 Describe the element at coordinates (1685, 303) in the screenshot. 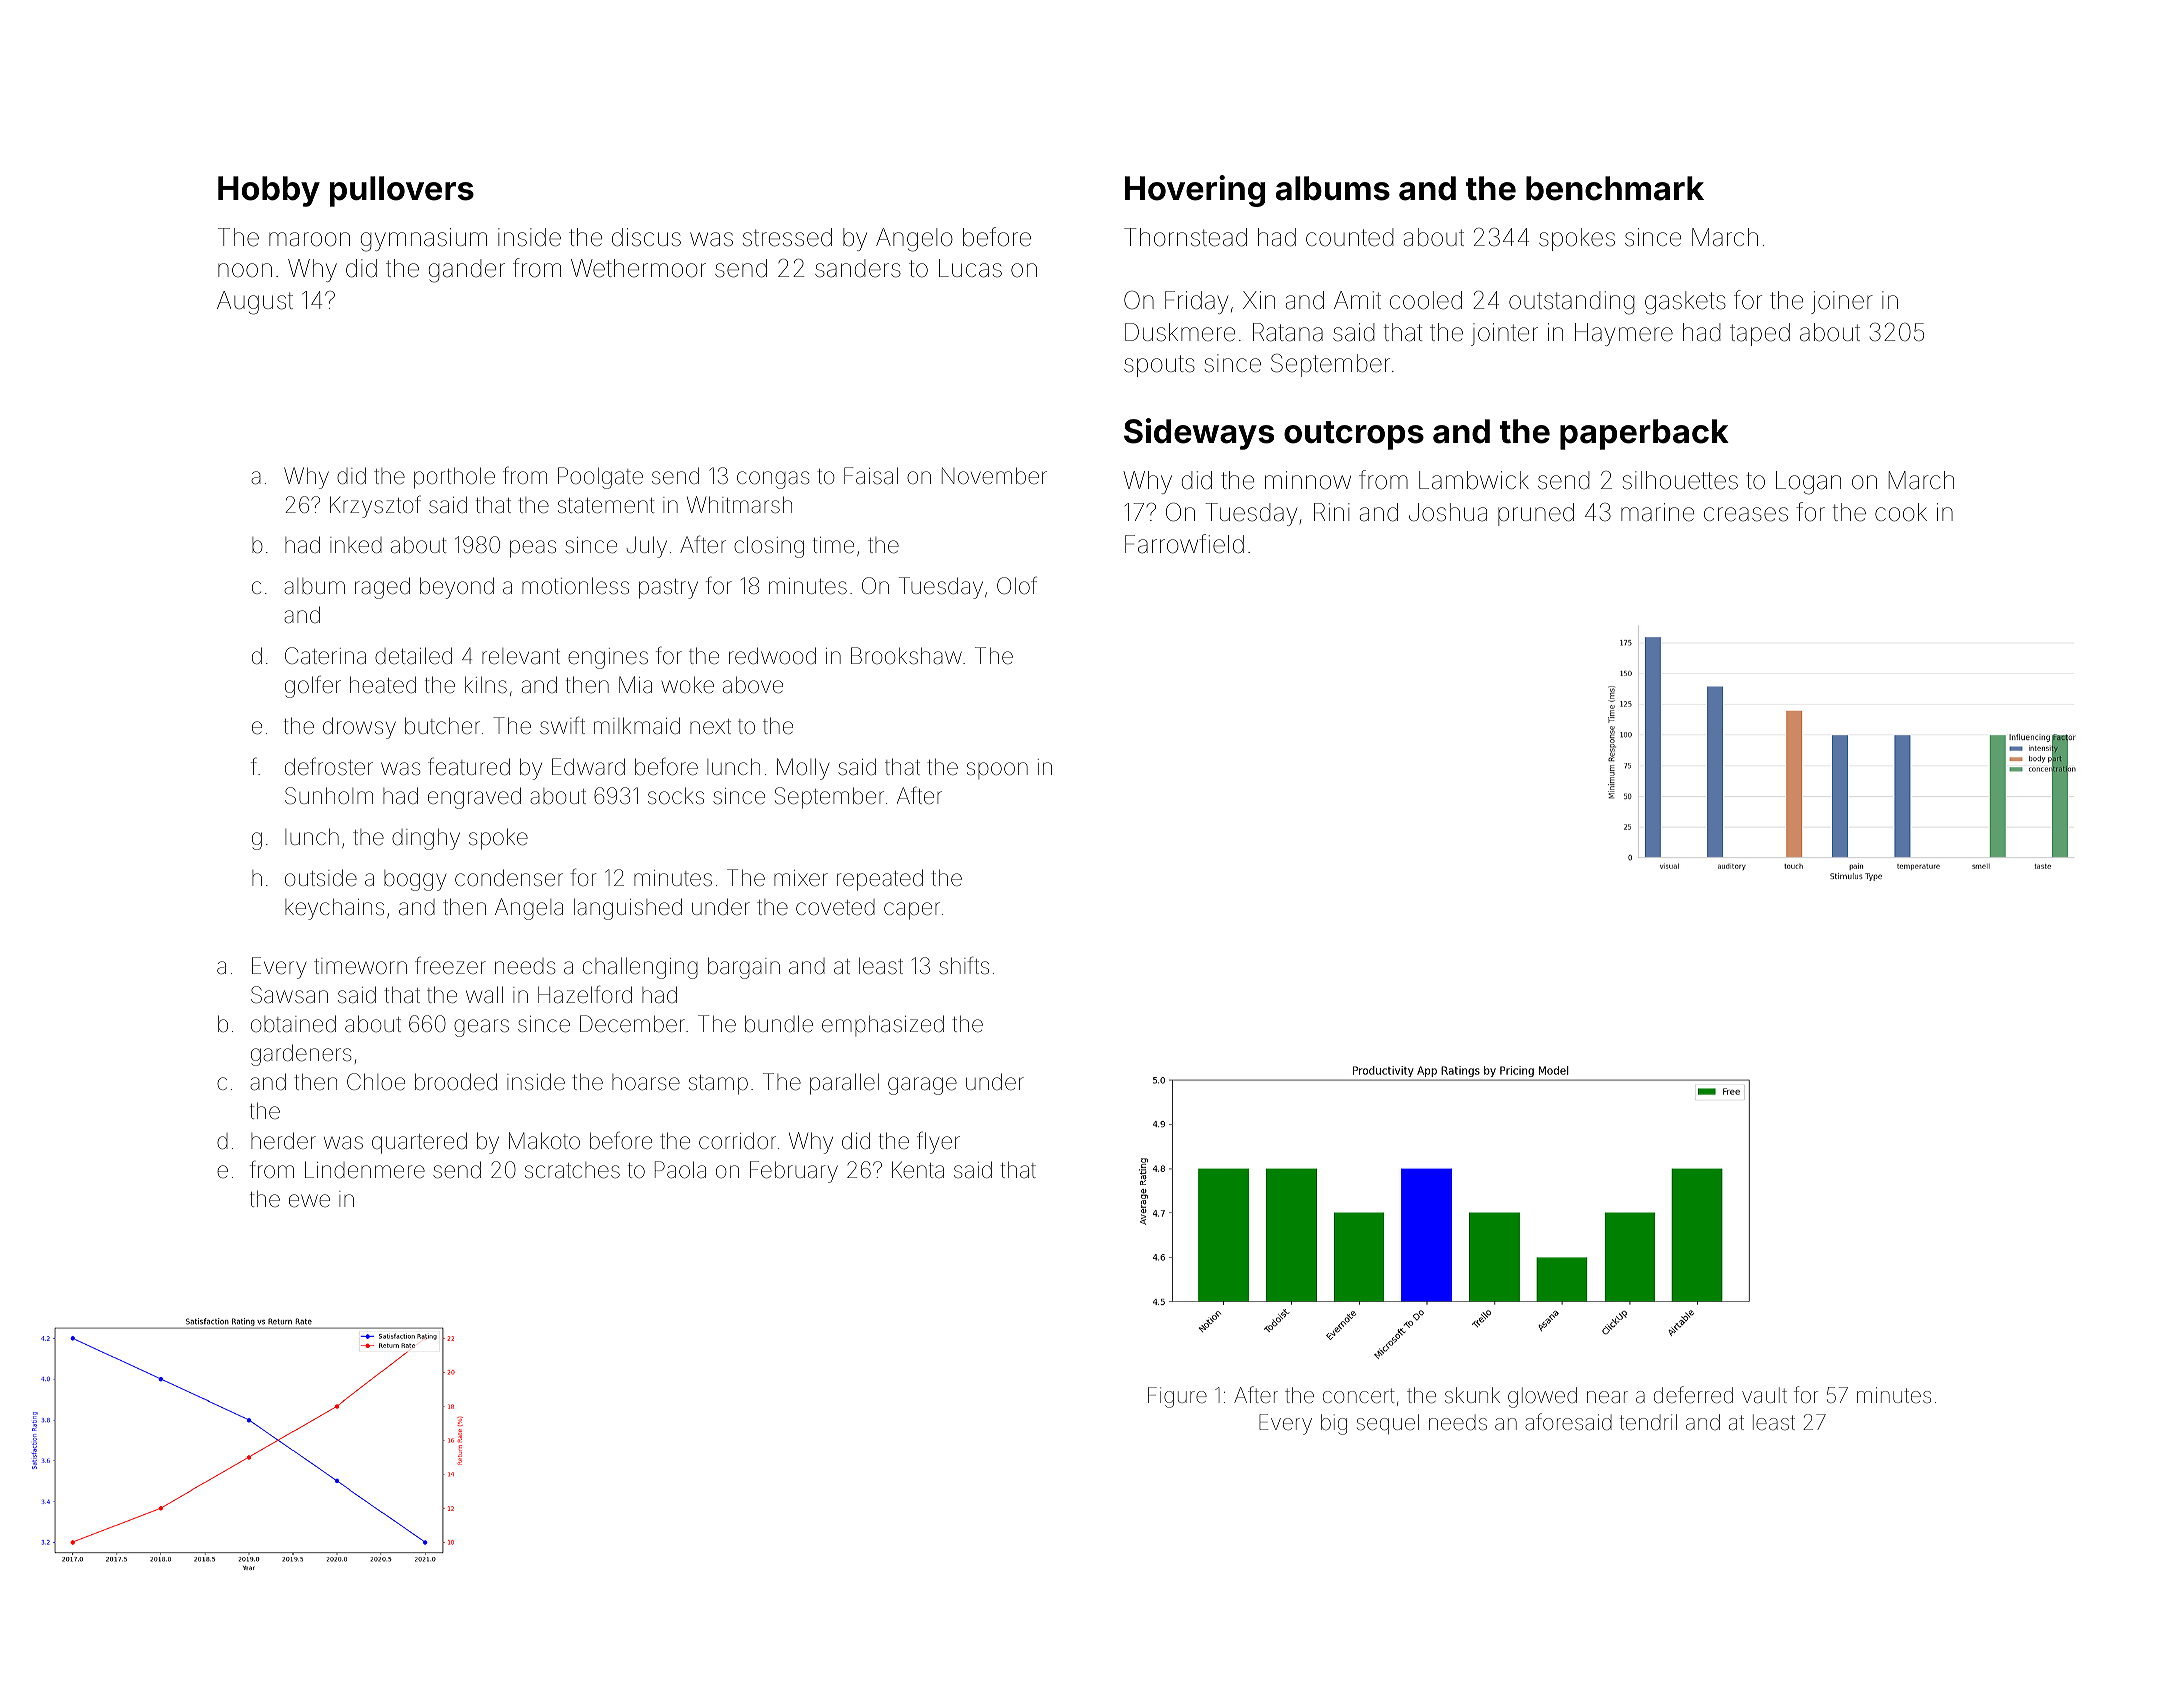

I see `gaskets` at that location.
